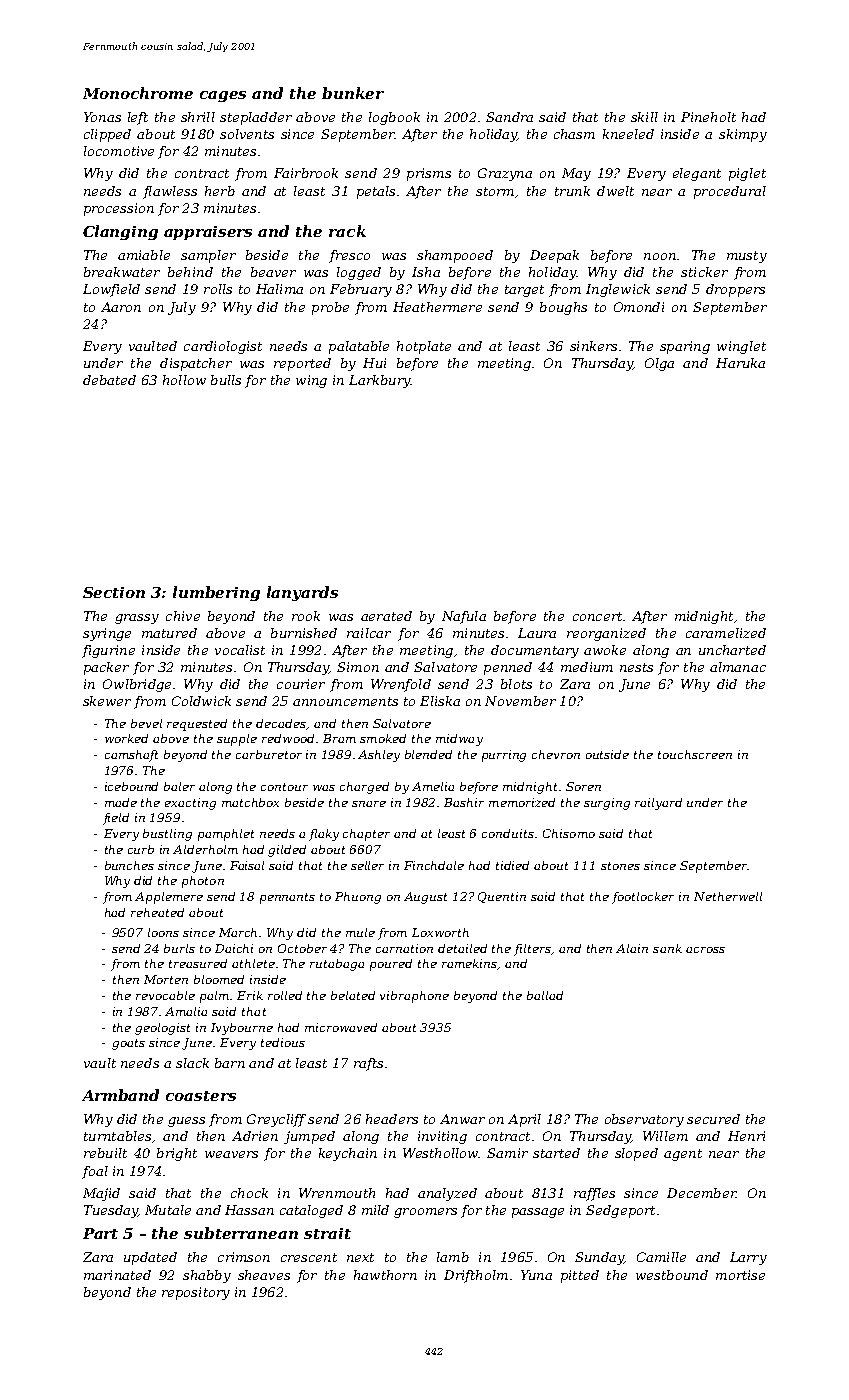 Image resolution: width=849 pixels, height=1400 pixels. Describe the element at coordinates (726, 633) in the screenshot. I see `caramelized` at that location.
